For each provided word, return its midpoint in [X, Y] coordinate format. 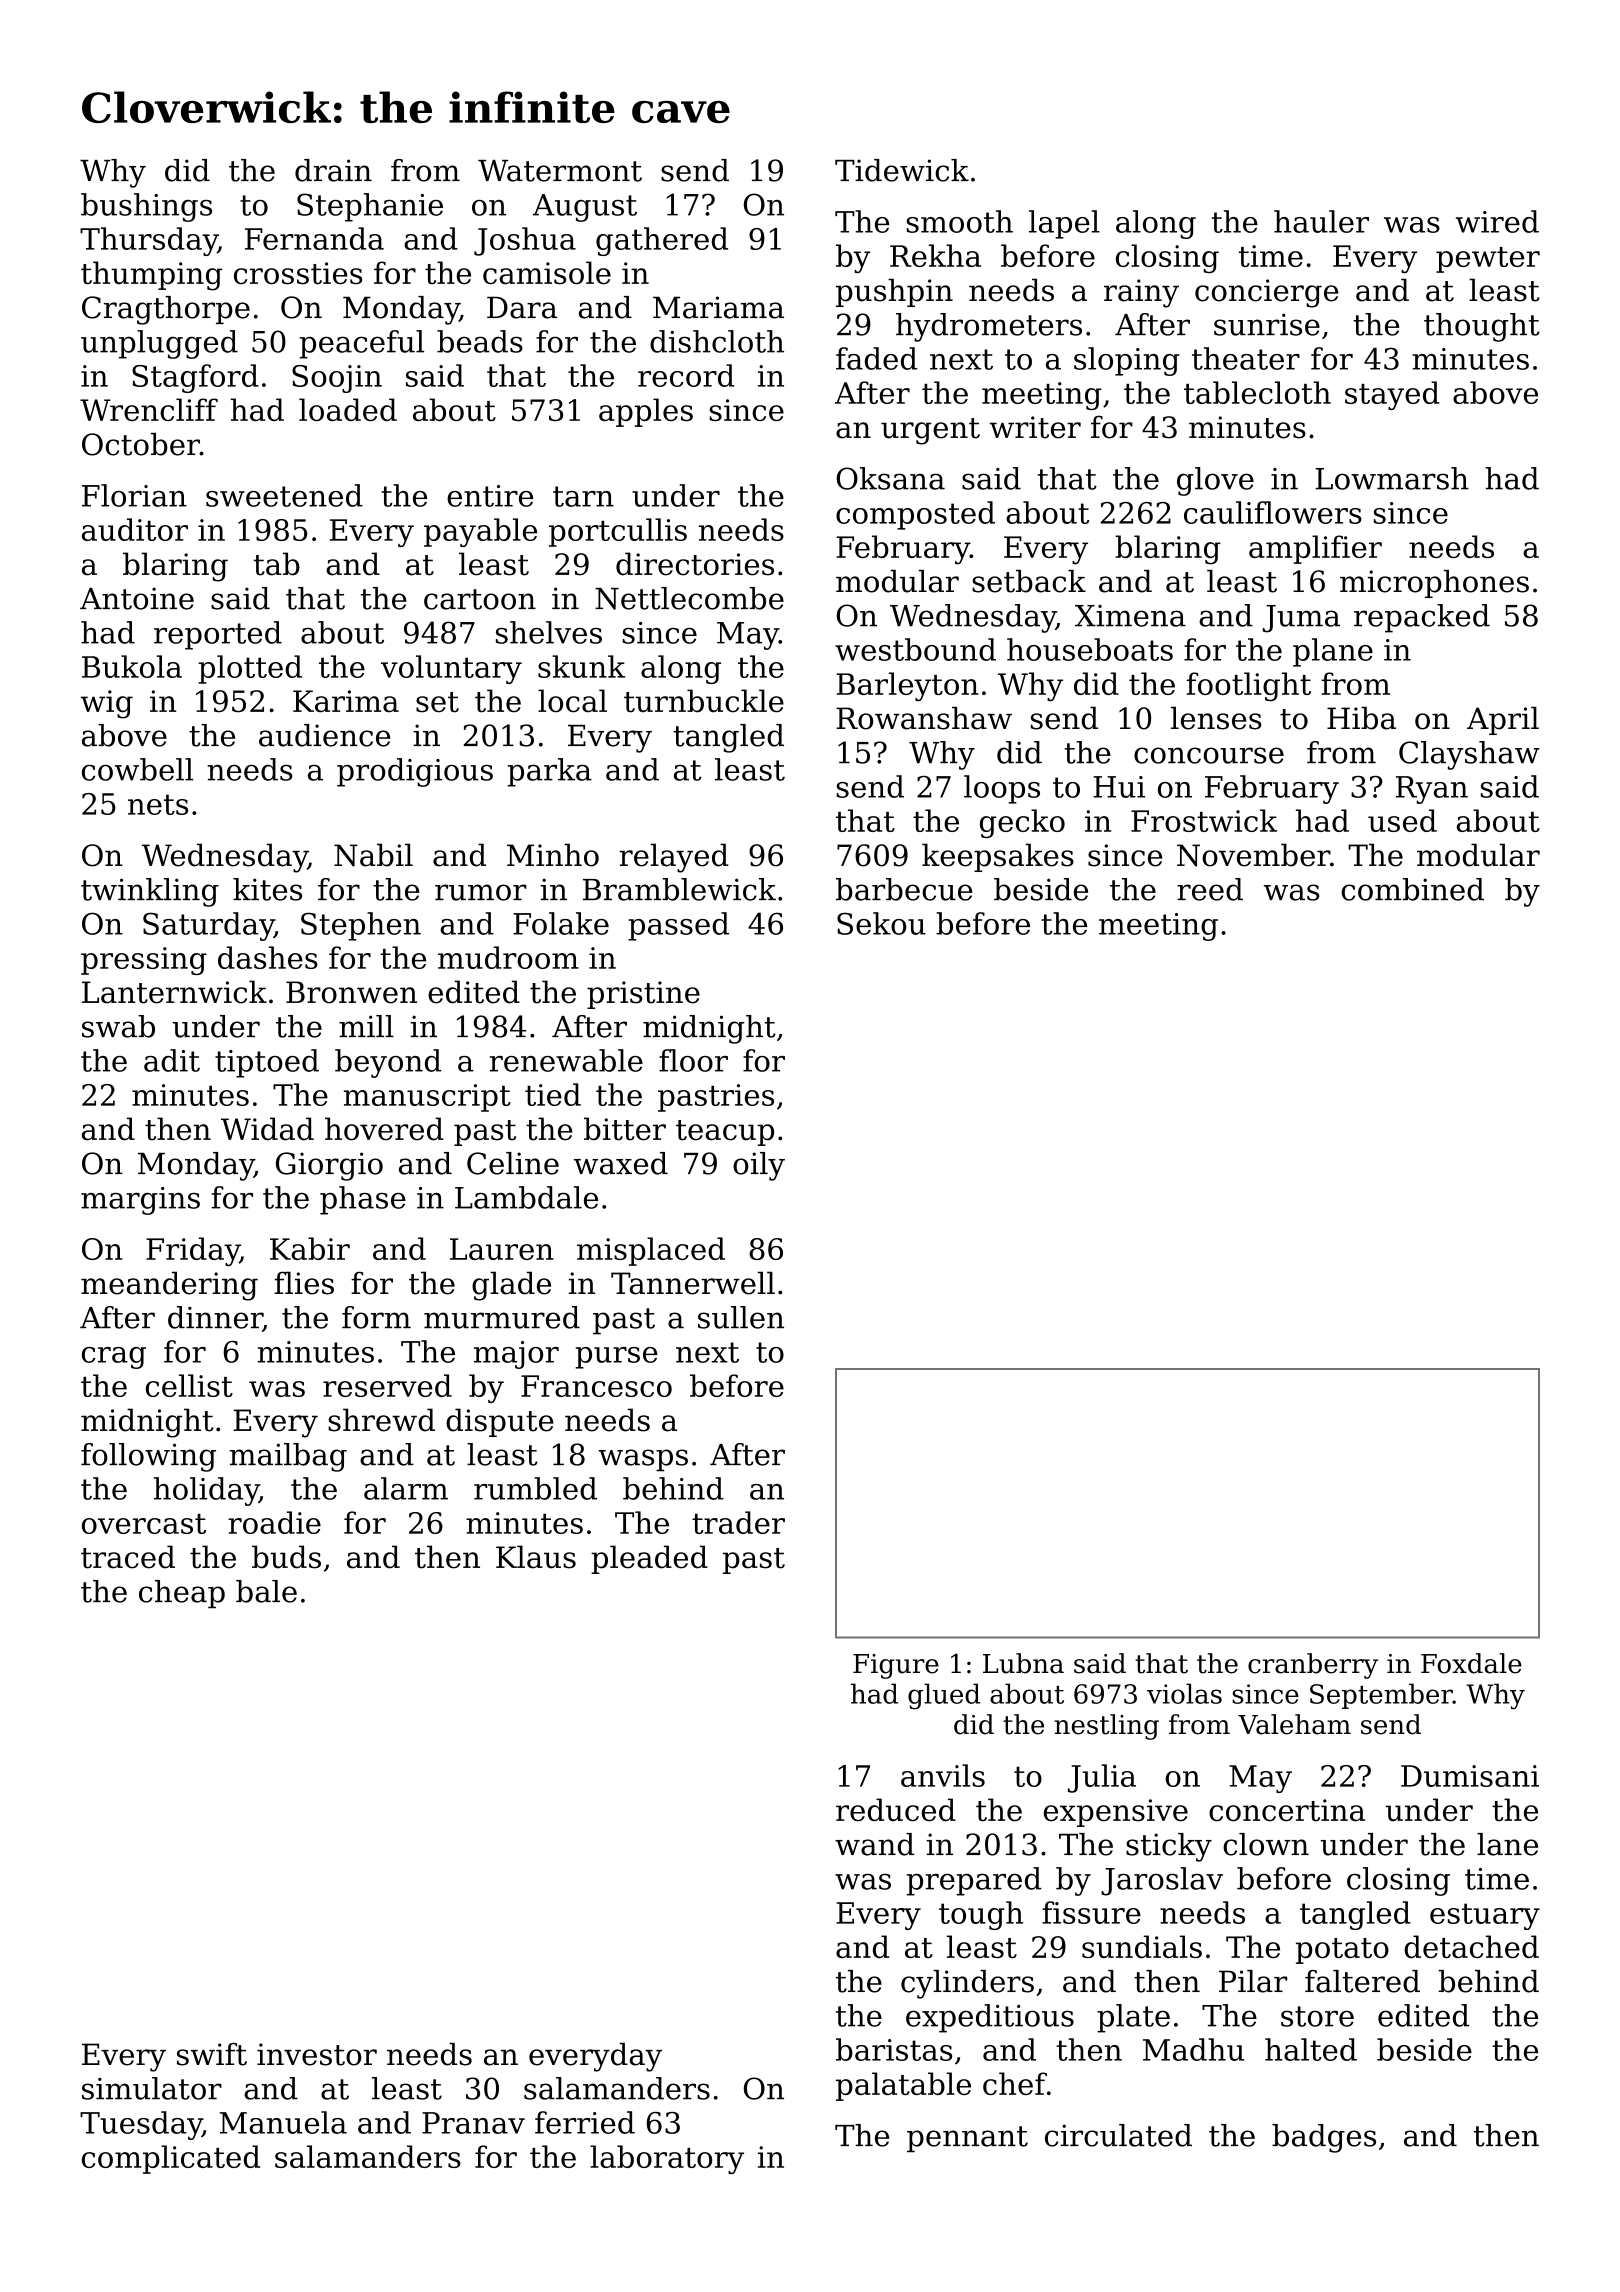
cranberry [1313, 1666]
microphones [1434, 584]
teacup [725, 1133]
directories [695, 564]
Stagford [195, 378]
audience [324, 735]
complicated [171, 2159]
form [376, 1317]
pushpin [894, 292]
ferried [585, 2122]
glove [1215, 481]
